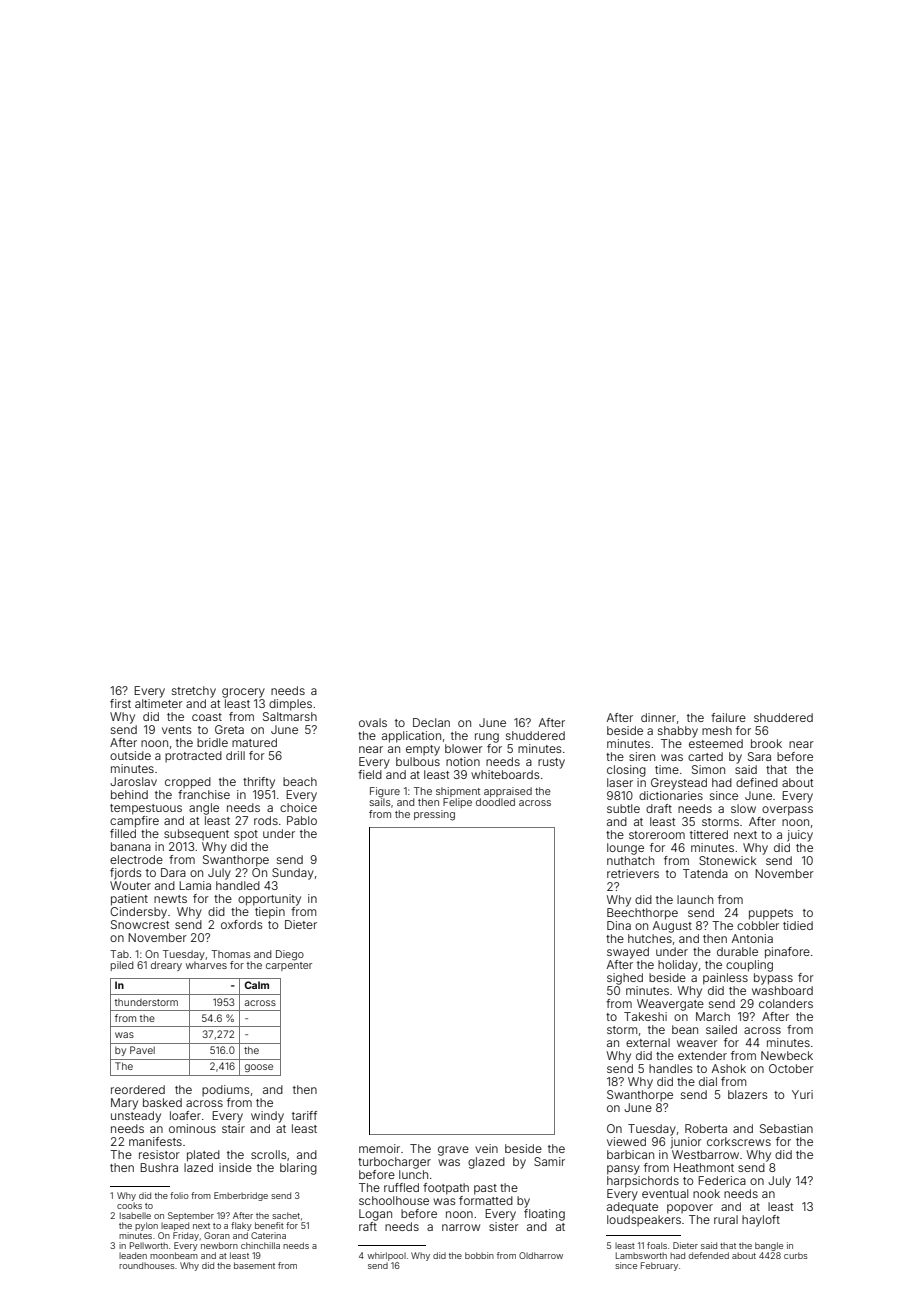 This screenshot has width=924, height=1308. What do you see at coordinates (155, 1141) in the screenshot?
I see `manifests` at bounding box center [155, 1141].
